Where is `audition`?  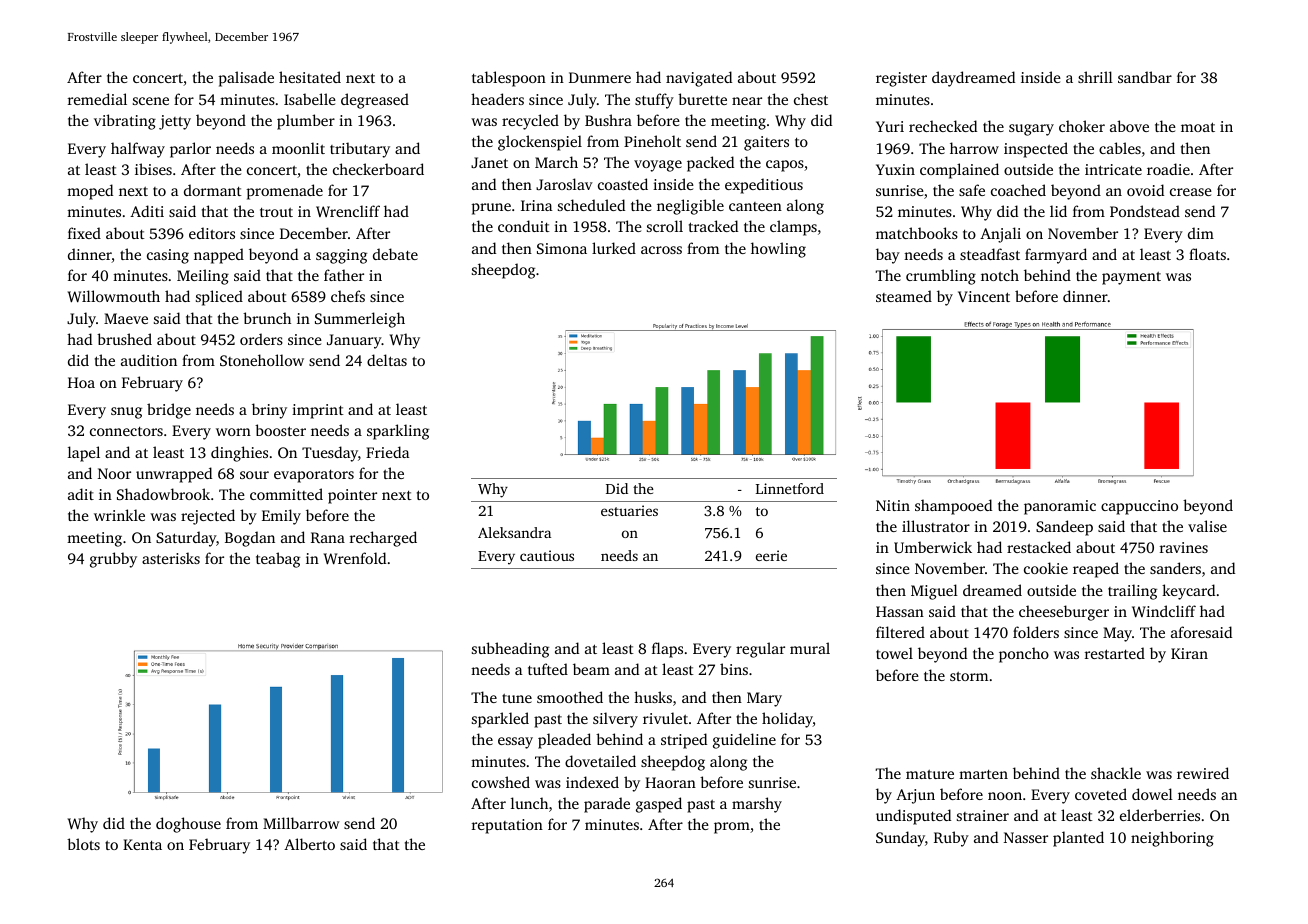 audition is located at coordinates (149, 360).
